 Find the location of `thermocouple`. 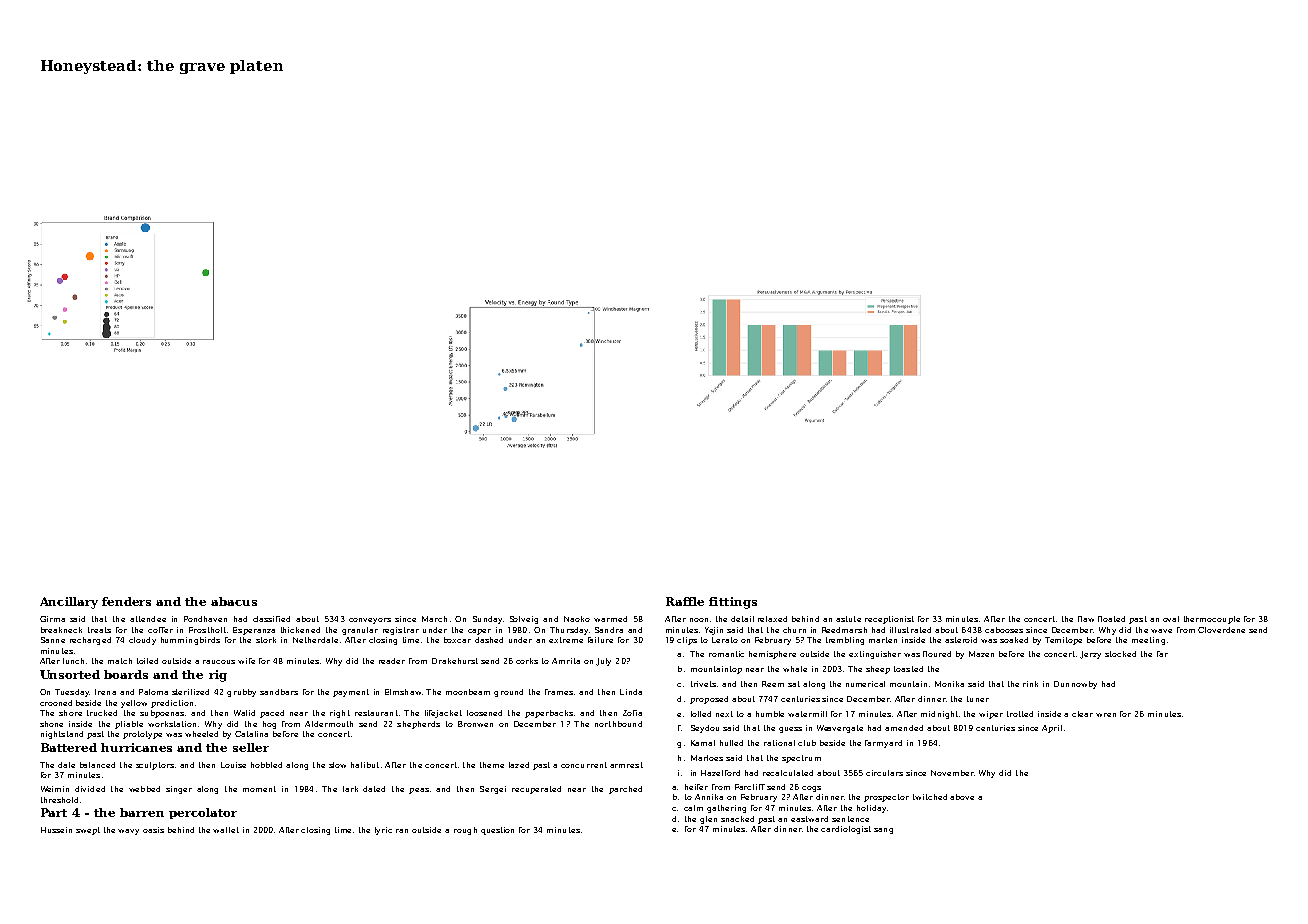

thermocouple is located at coordinates (1212, 620).
